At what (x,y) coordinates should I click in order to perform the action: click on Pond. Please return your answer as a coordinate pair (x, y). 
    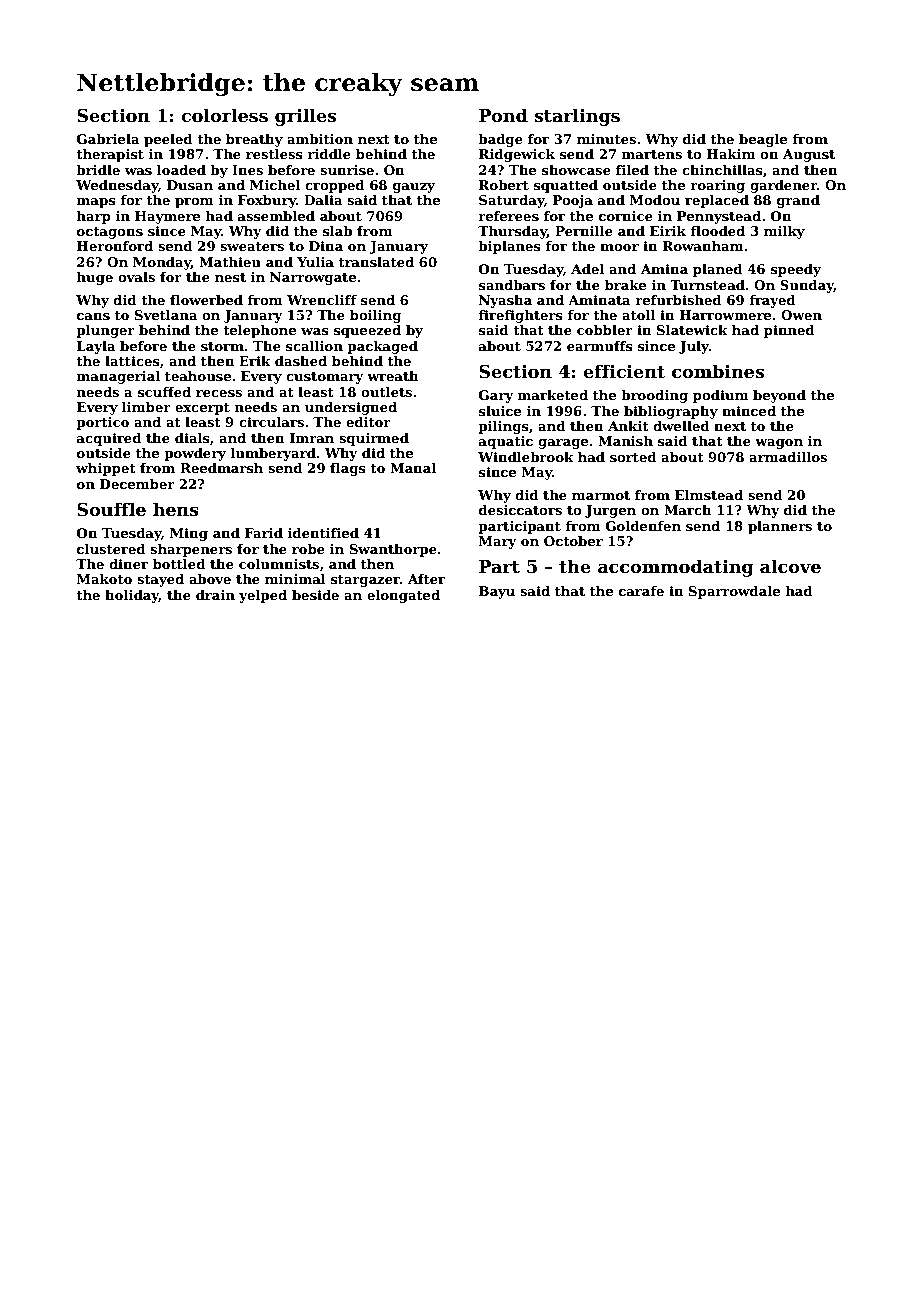
    Looking at the image, I should click on (503, 115).
